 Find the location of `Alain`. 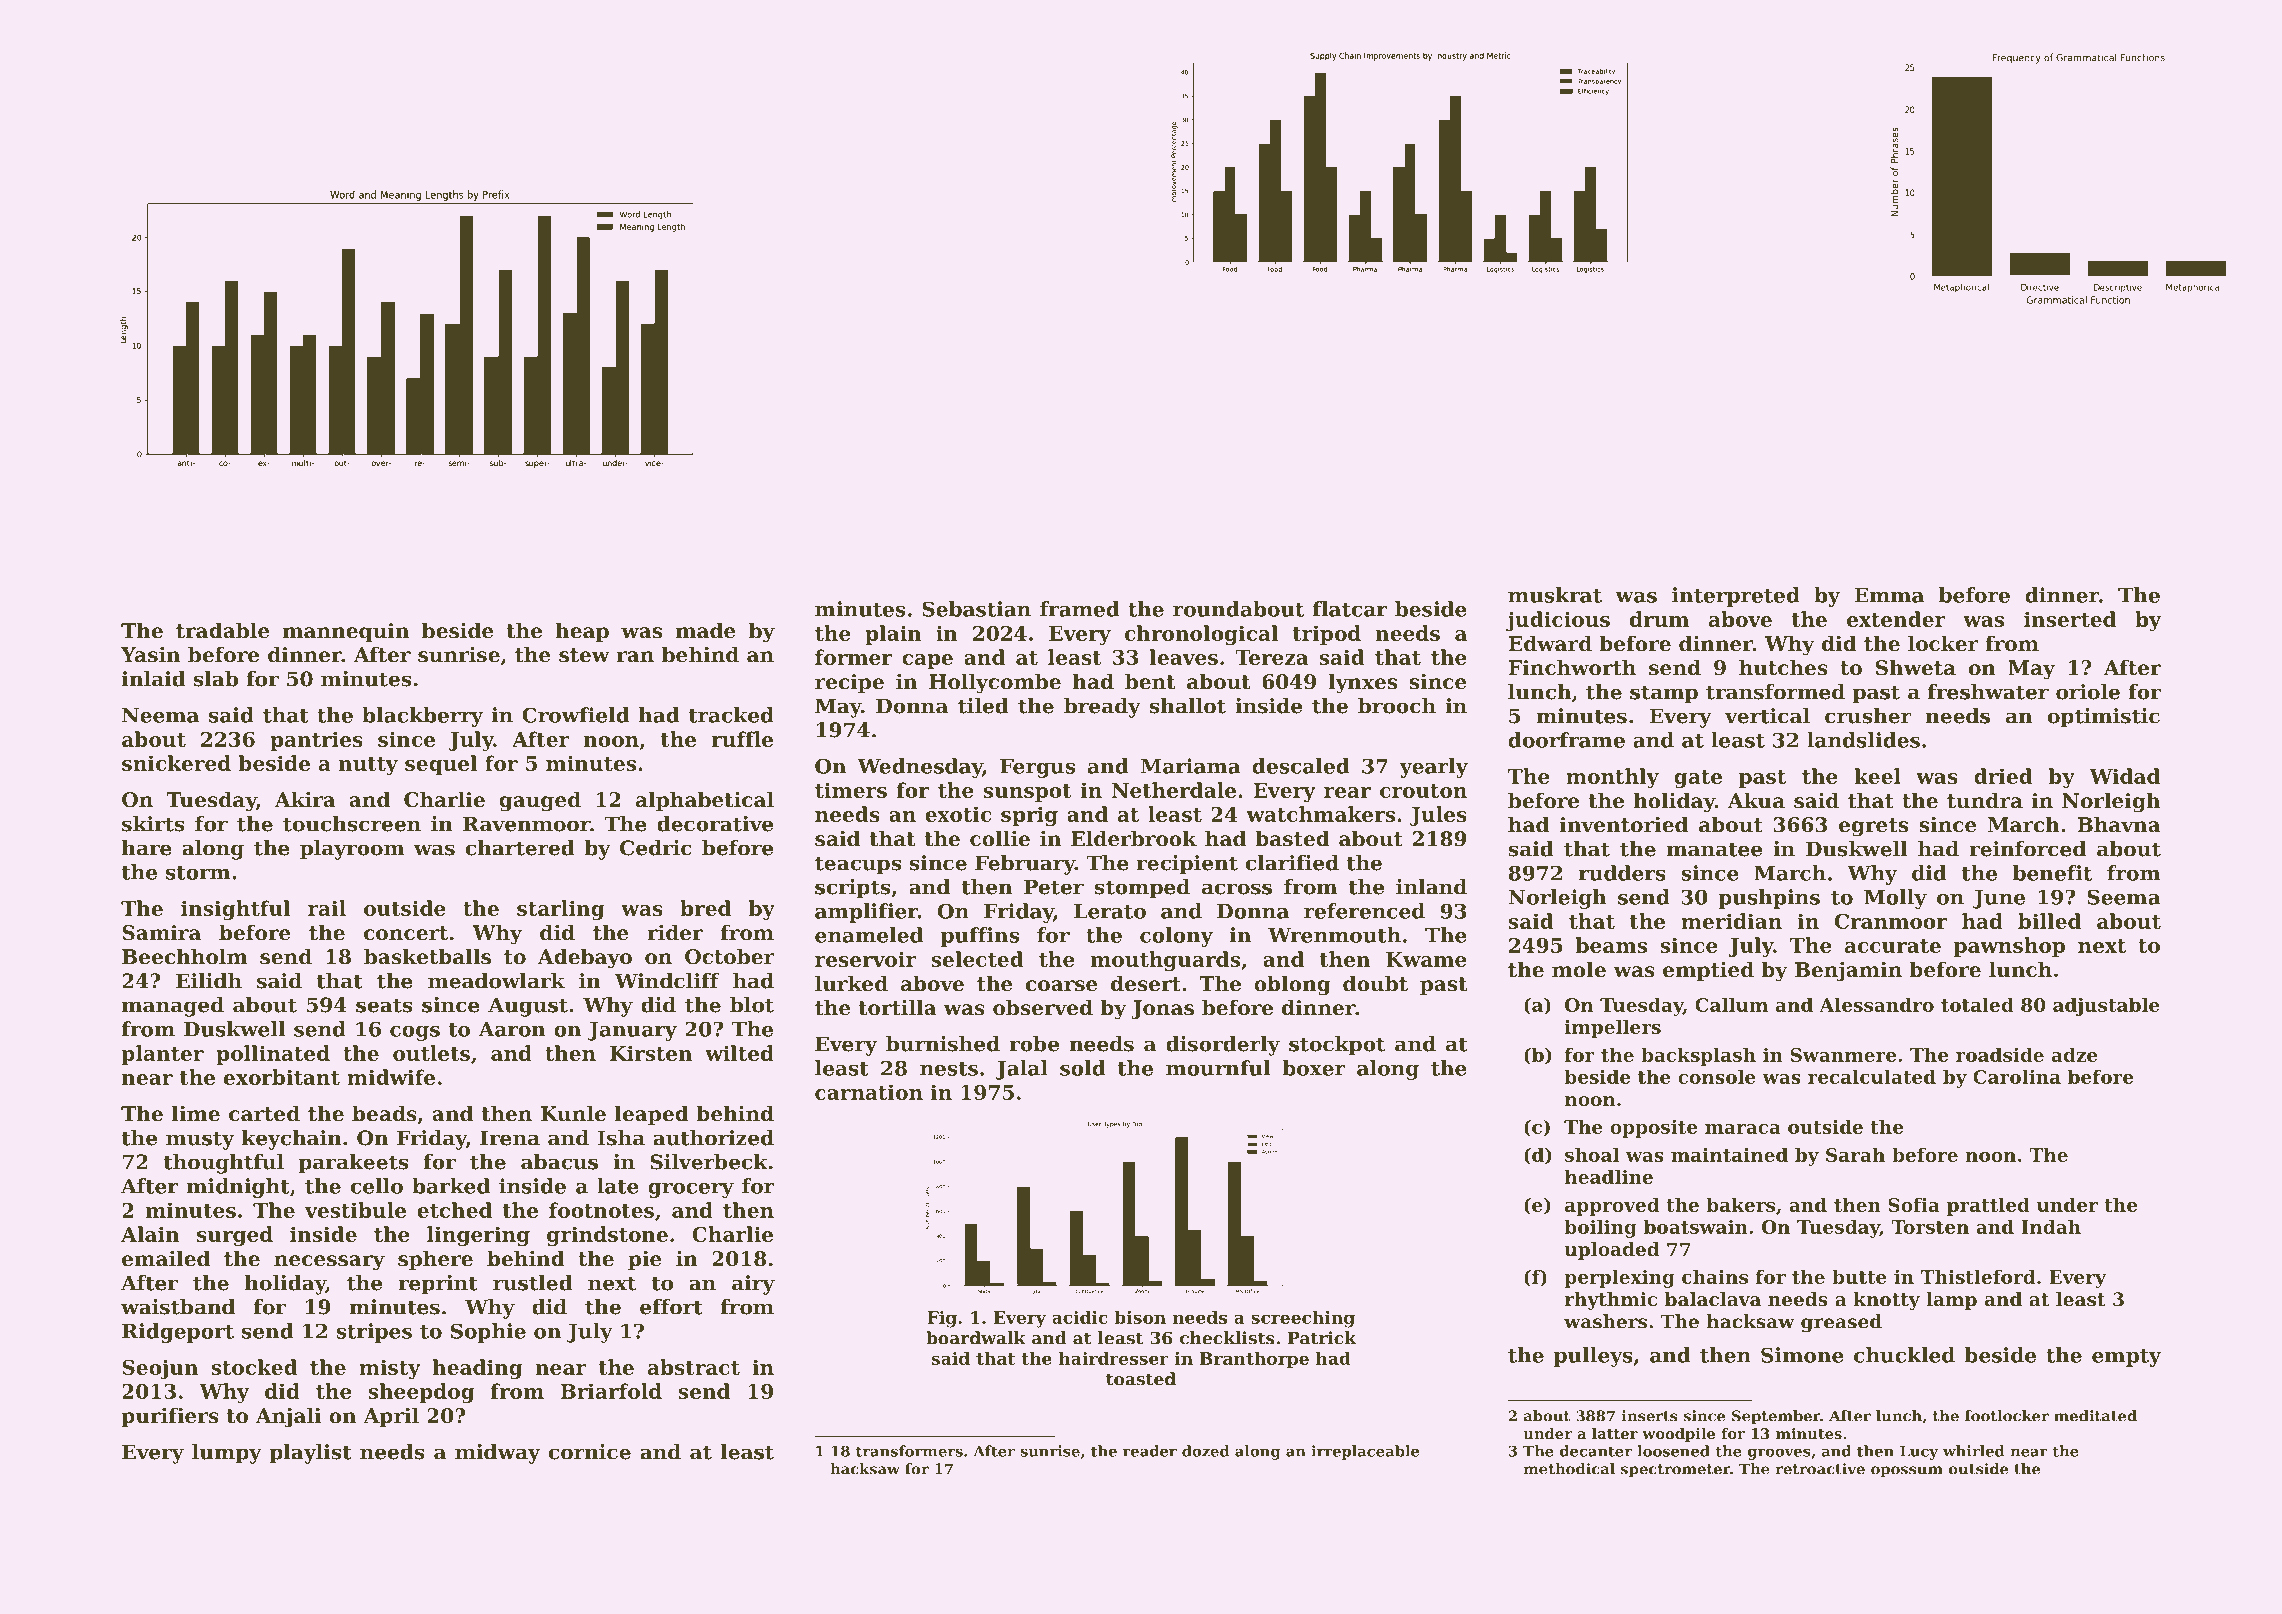

Alain is located at coordinates (150, 1234).
